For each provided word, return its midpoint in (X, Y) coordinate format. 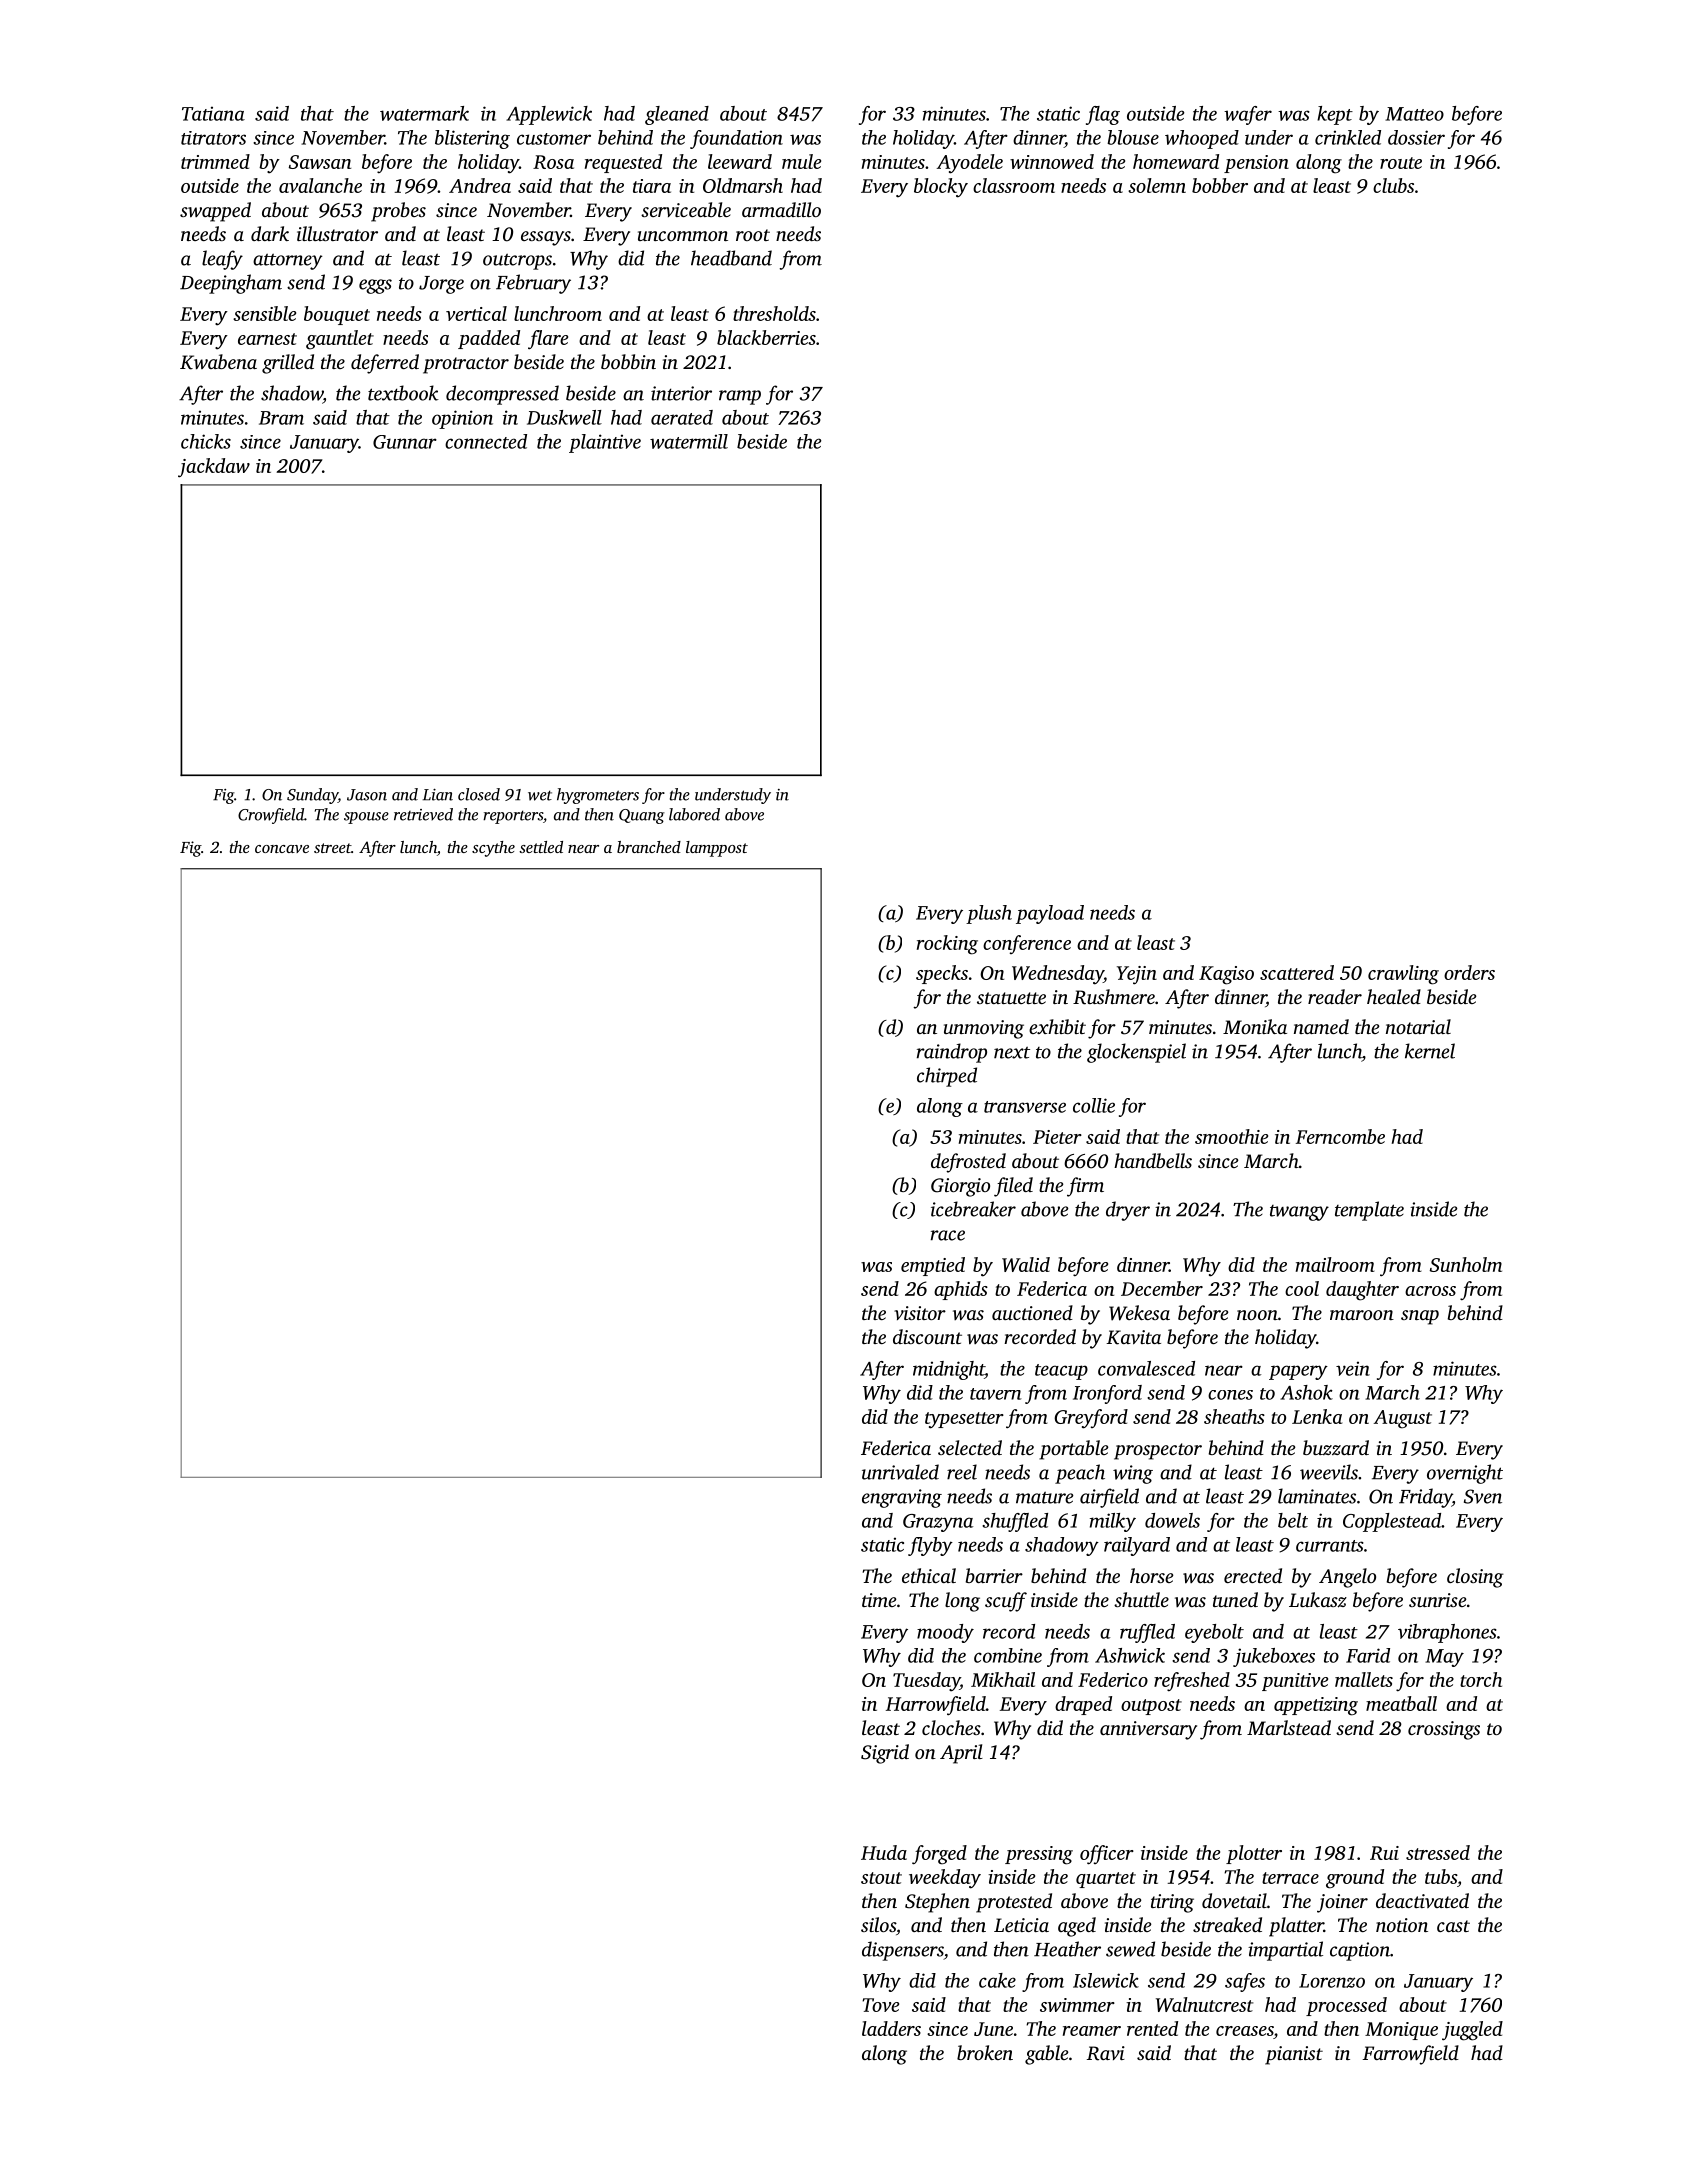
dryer (1128, 1211)
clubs (1393, 185)
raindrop (952, 1053)
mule (801, 161)
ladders (891, 2028)
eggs (375, 286)
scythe (493, 849)
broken (985, 2052)
